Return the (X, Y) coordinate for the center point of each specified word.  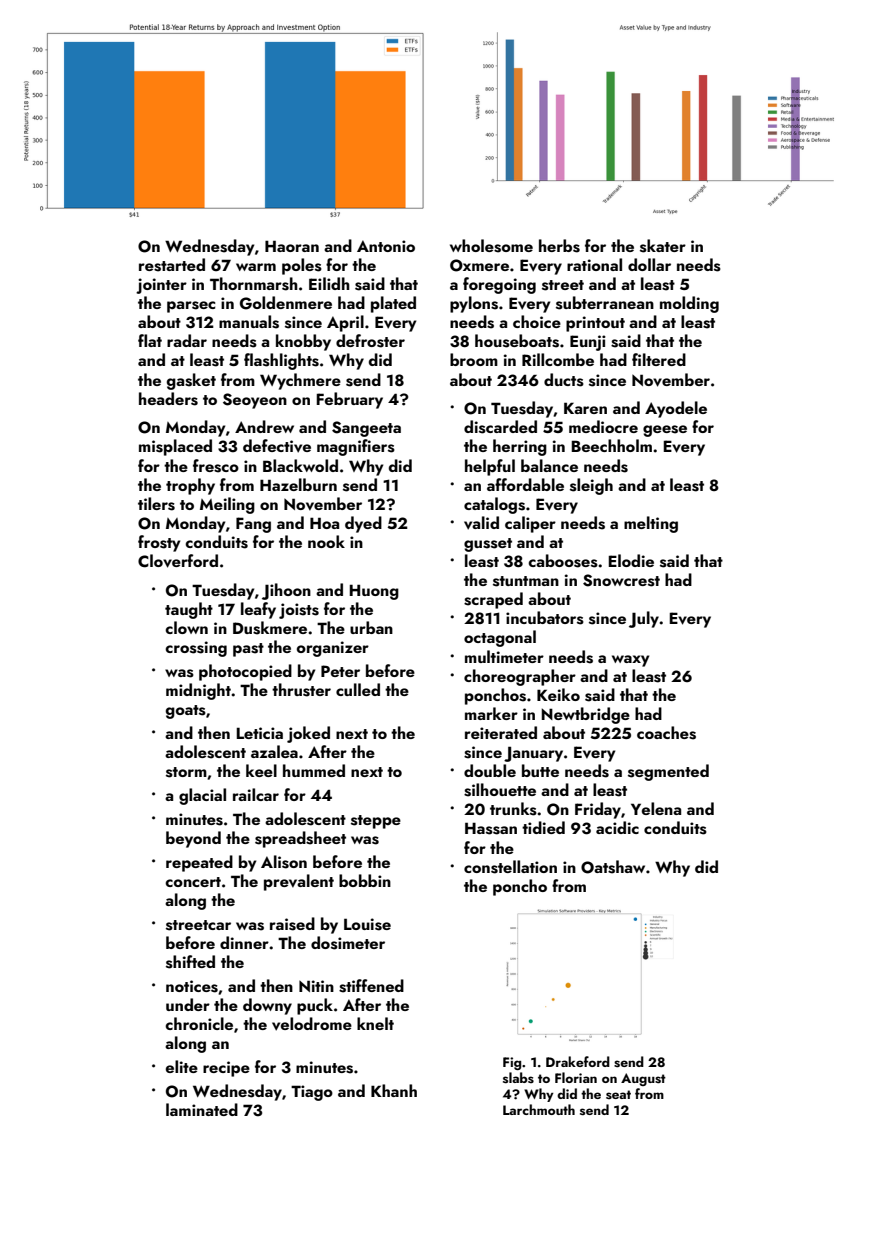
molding (689, 304)
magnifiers (356, 447)
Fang (253, 525)
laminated (202, 1109)
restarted (172, 265)
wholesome (491, 246)
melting (651, 524)
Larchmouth (539, 1109)
